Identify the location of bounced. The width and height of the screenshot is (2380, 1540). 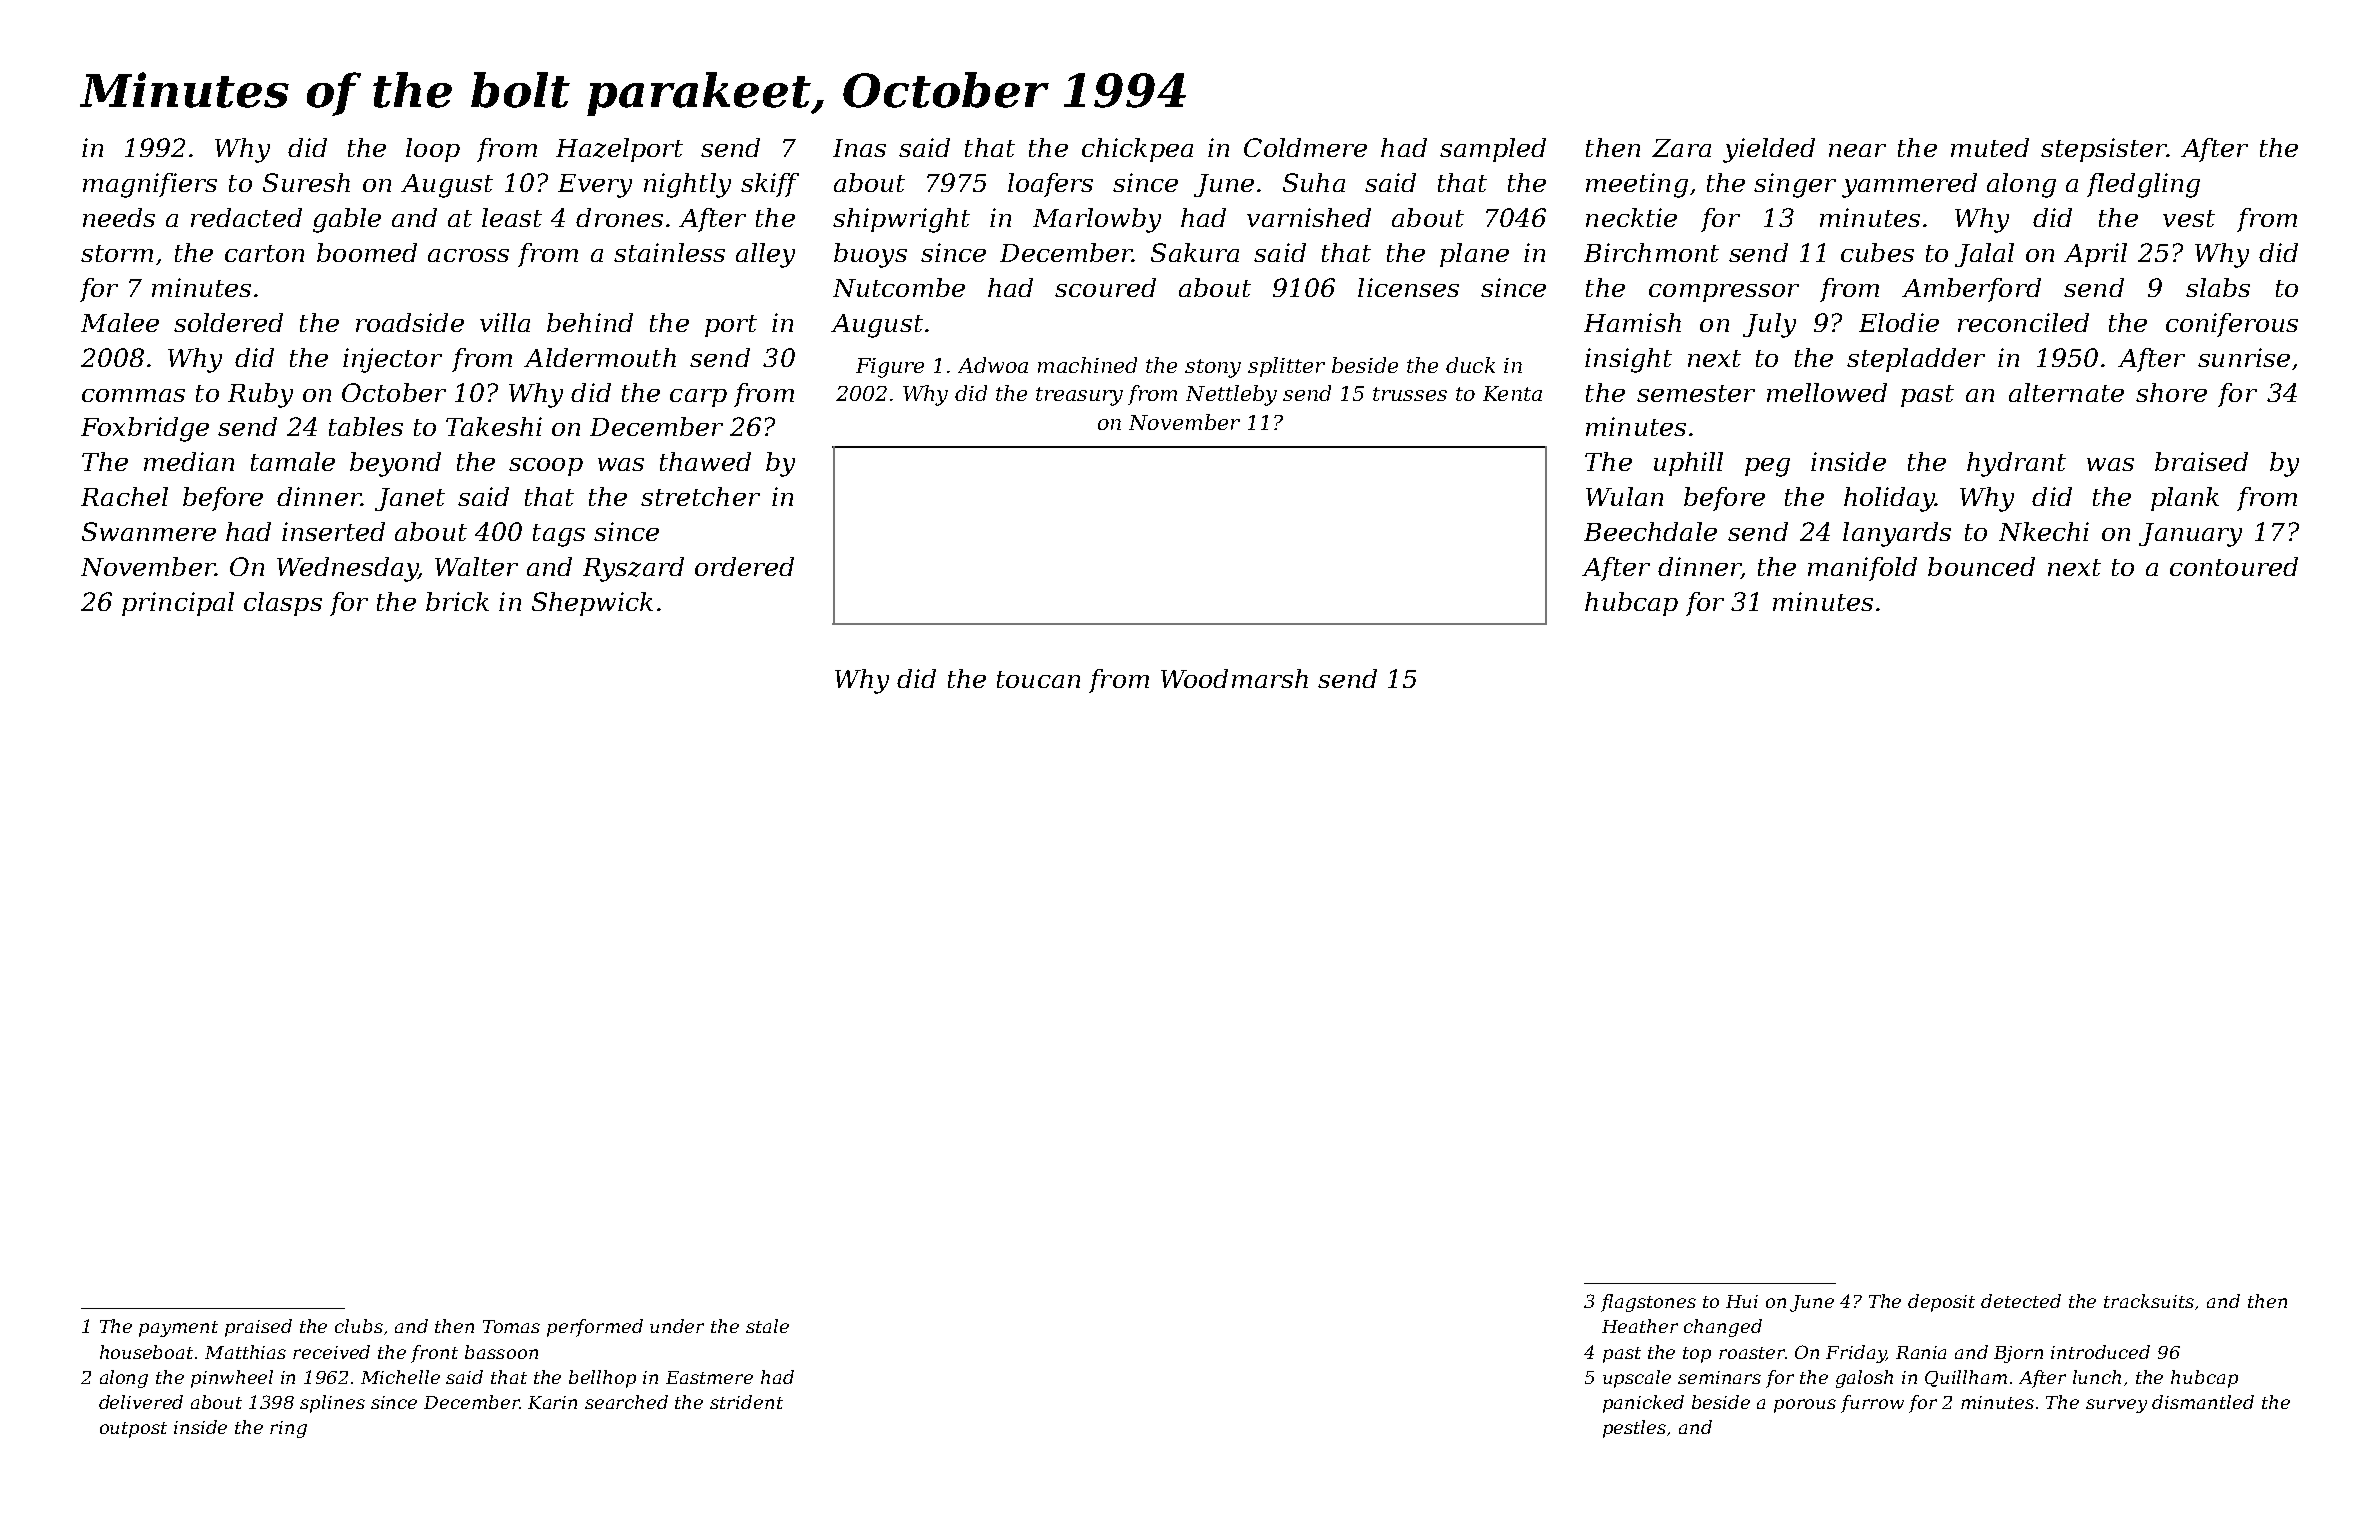
(1981, 566).
